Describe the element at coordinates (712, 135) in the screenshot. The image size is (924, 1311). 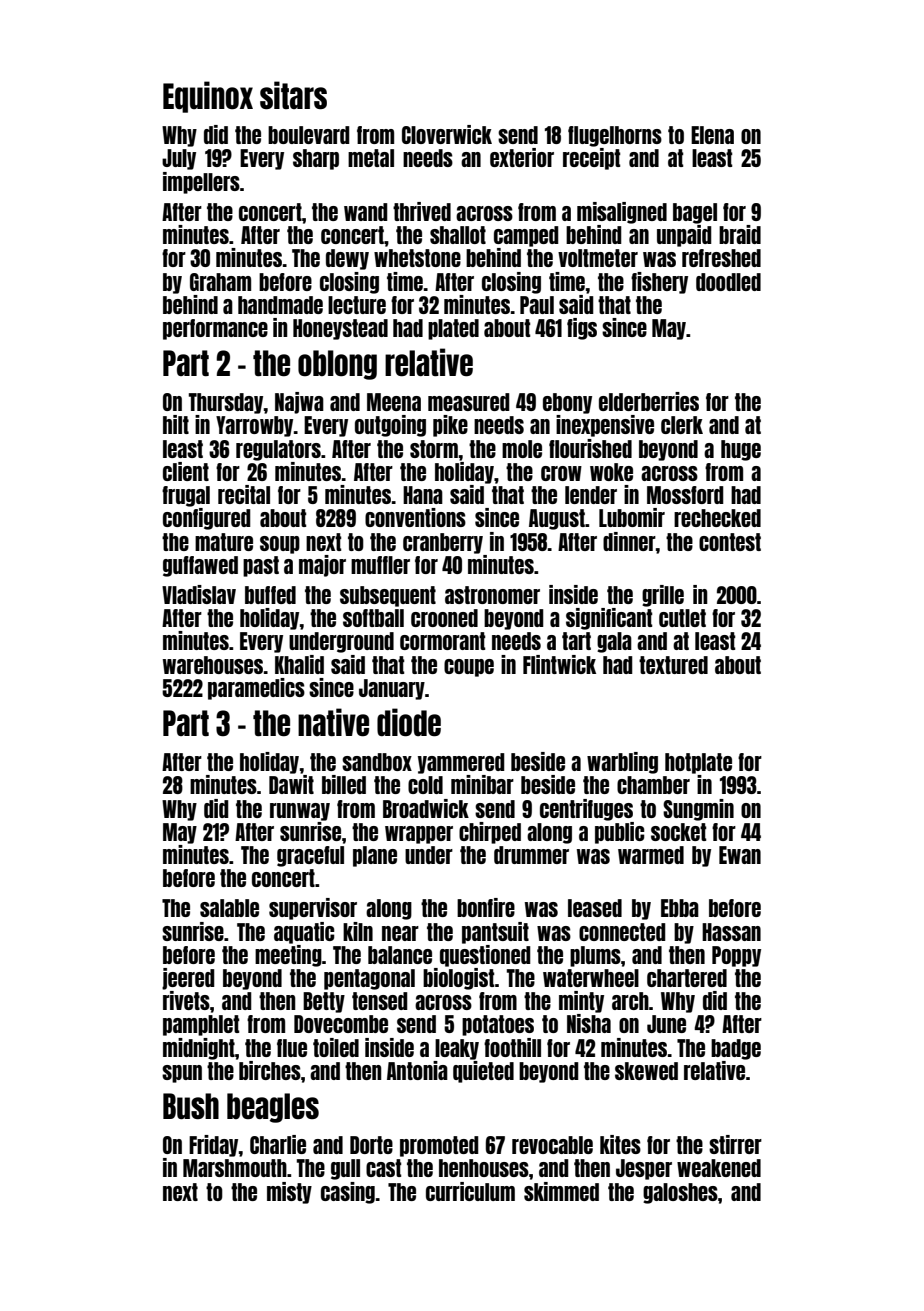
I see `Elena` at that location.
